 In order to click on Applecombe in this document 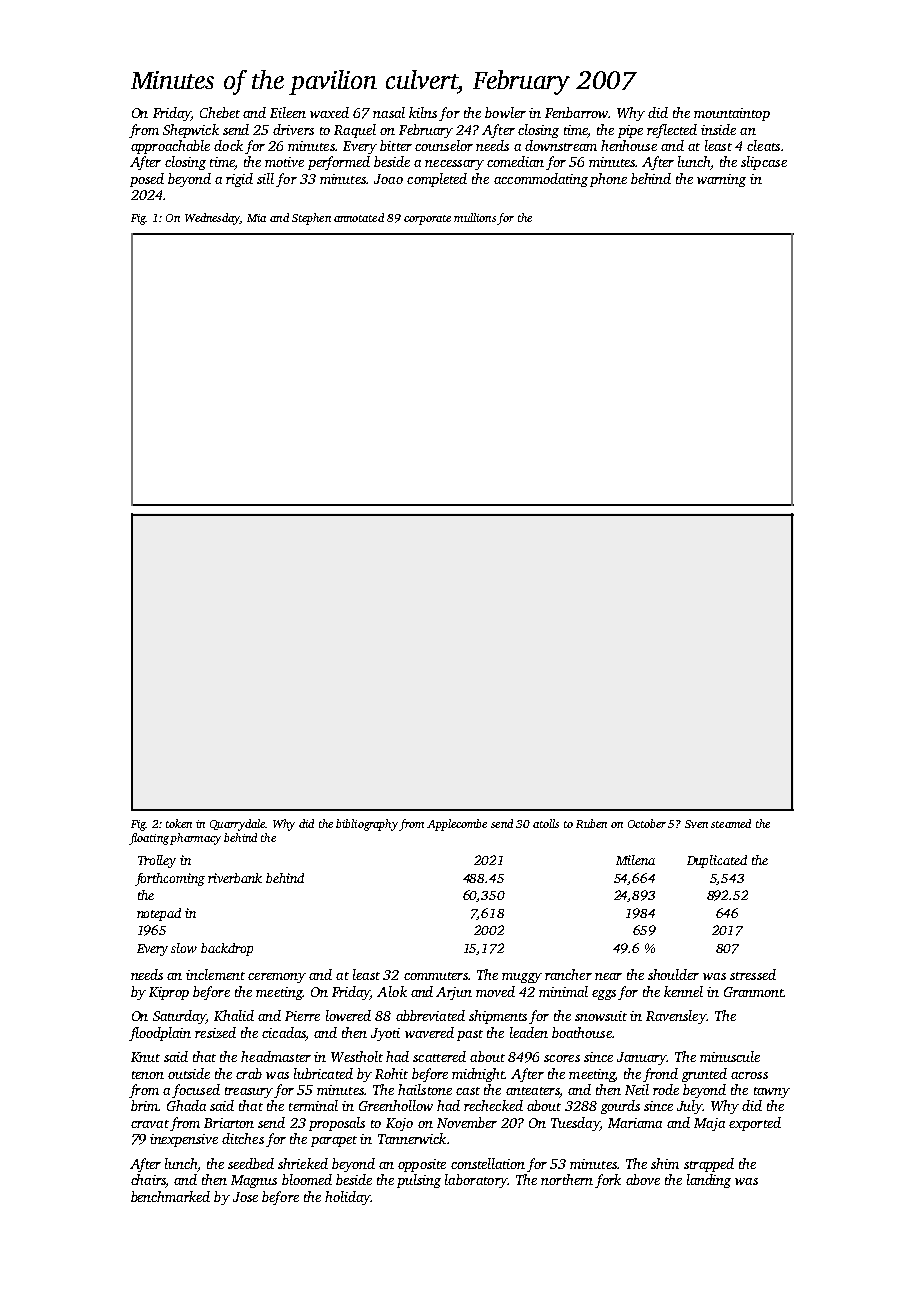, I will do `click(457, 825)`.
